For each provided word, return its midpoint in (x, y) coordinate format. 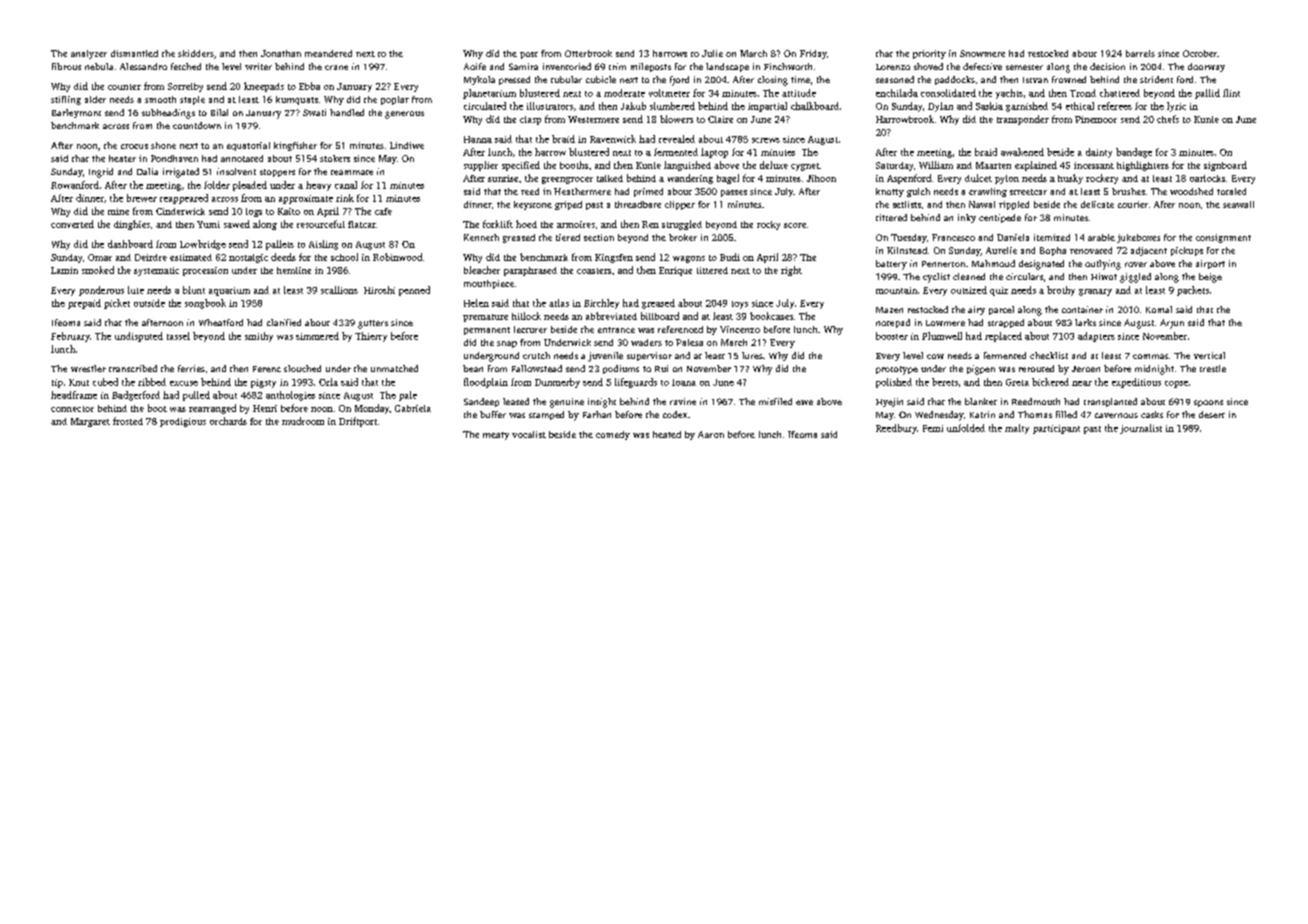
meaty (496, 436)
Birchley (601, 304)
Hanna (478, 139)
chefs (1168, 119)
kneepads (264, 87)
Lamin (64, 270)
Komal (1159, 309)
